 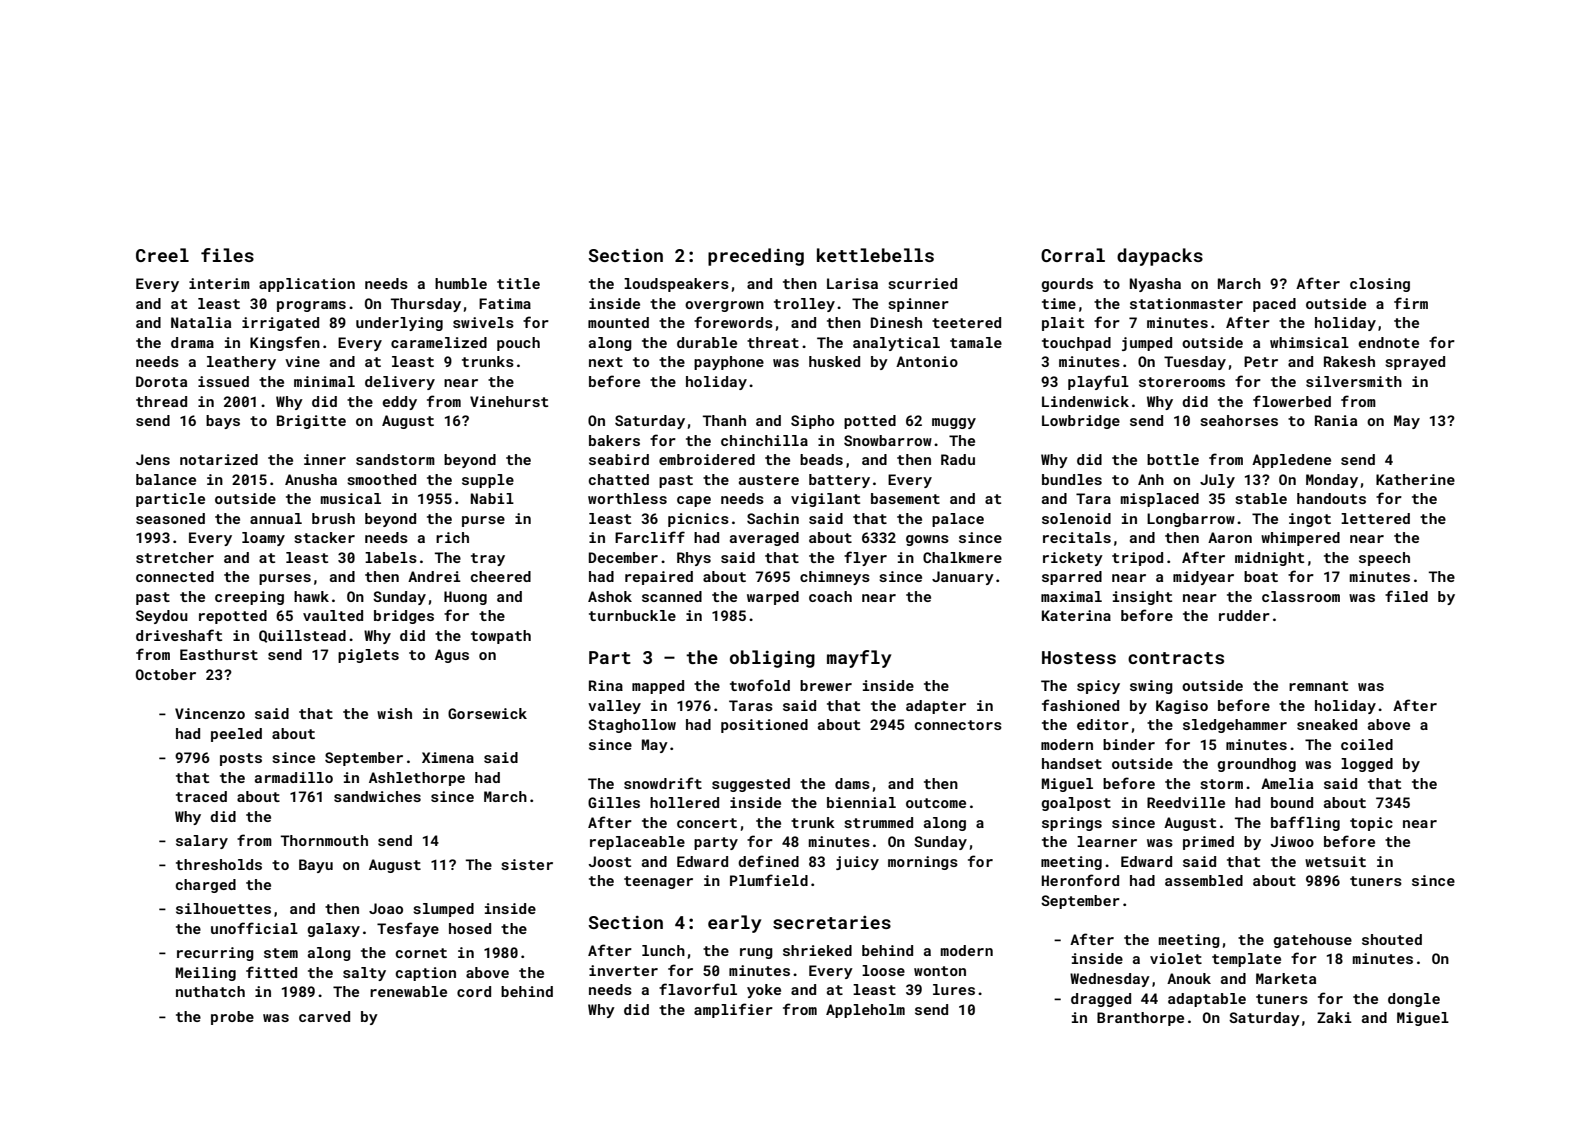 What do you see at coordinates (936, 803) in the screenshot?
I see `outcome` at bounding box center [936, 803].
